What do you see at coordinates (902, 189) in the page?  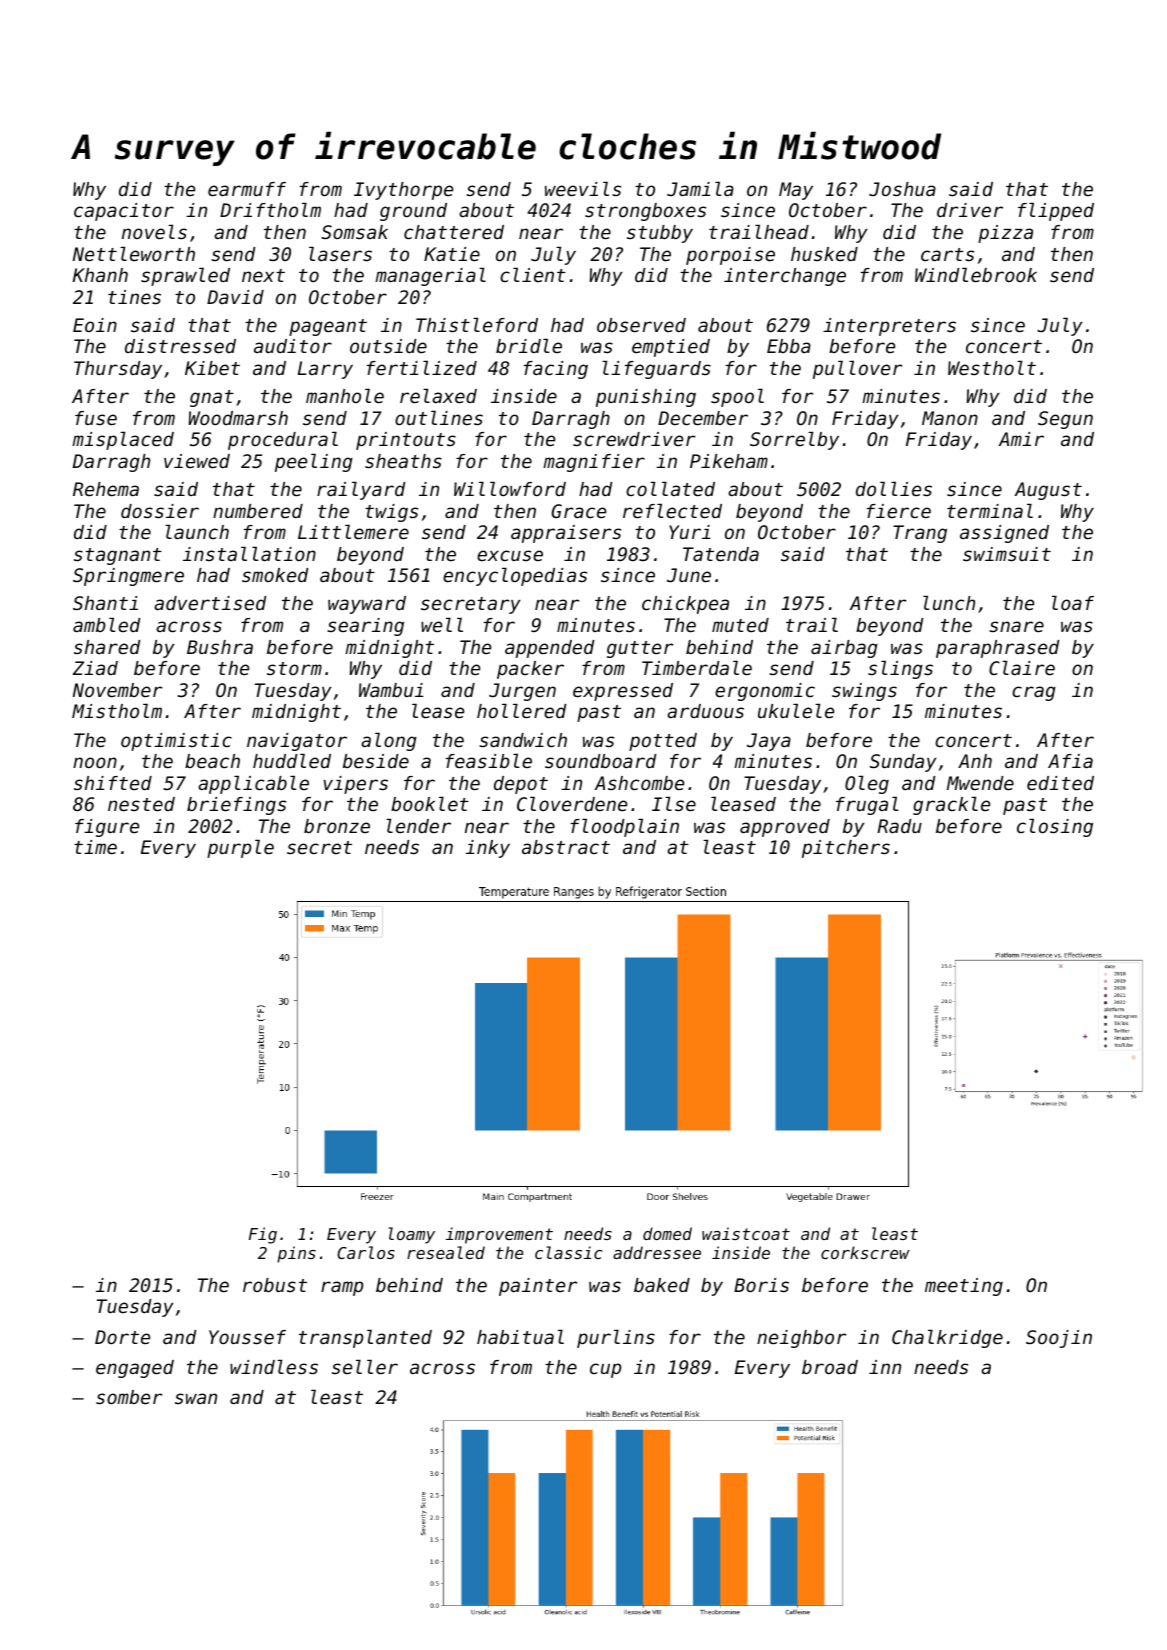 I see `Joshua` at bounding box center [902, 189].
